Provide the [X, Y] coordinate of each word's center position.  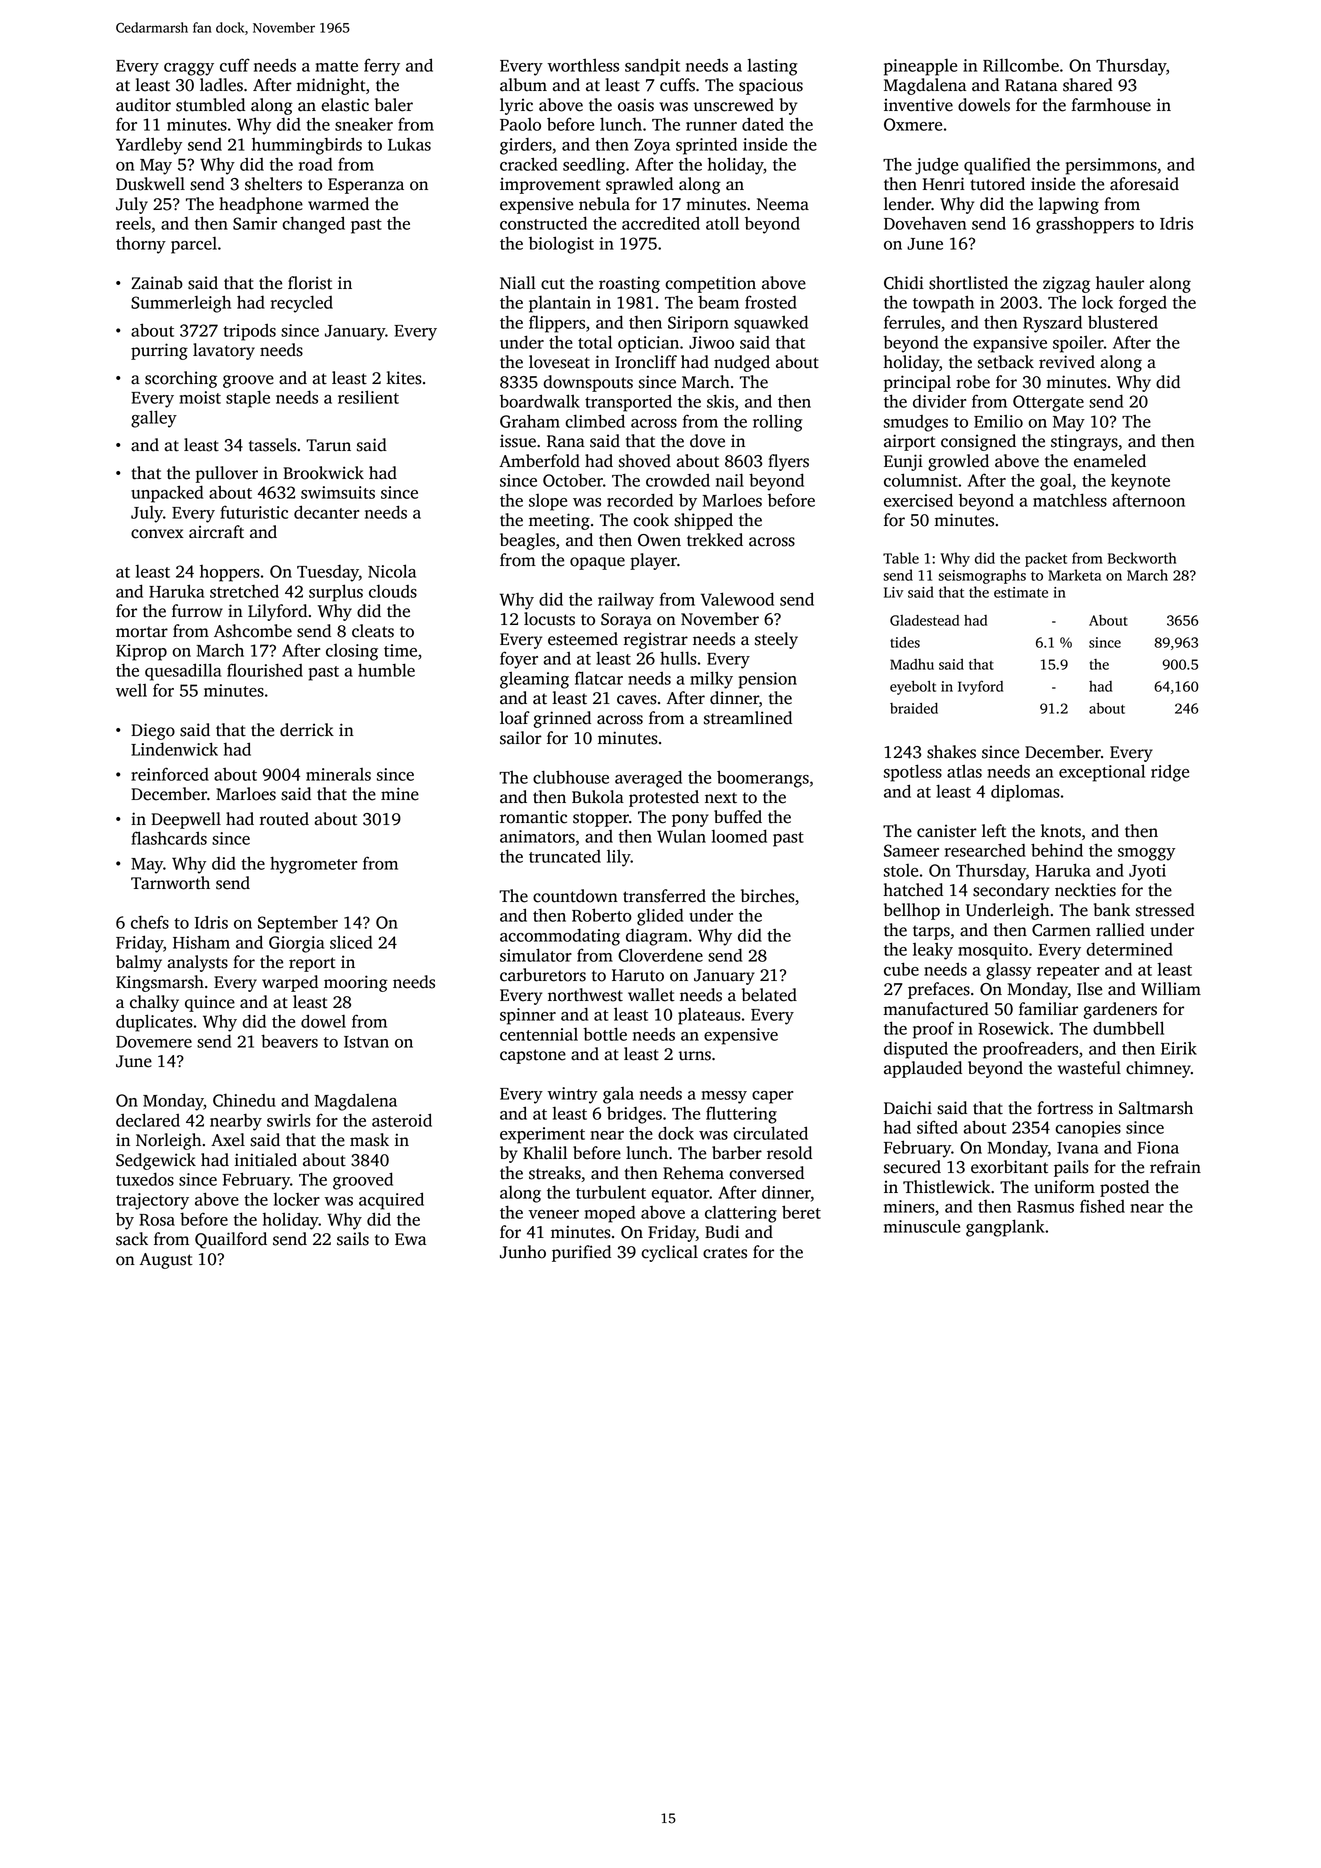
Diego [153, 731]
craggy [189, 69]
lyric [516, 106]
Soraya [626, 621]
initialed [266, 1160]
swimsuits [338, 492]
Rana [566, 441]
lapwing [1069, 205]
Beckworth [1142, 558]
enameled [1110, 461]
